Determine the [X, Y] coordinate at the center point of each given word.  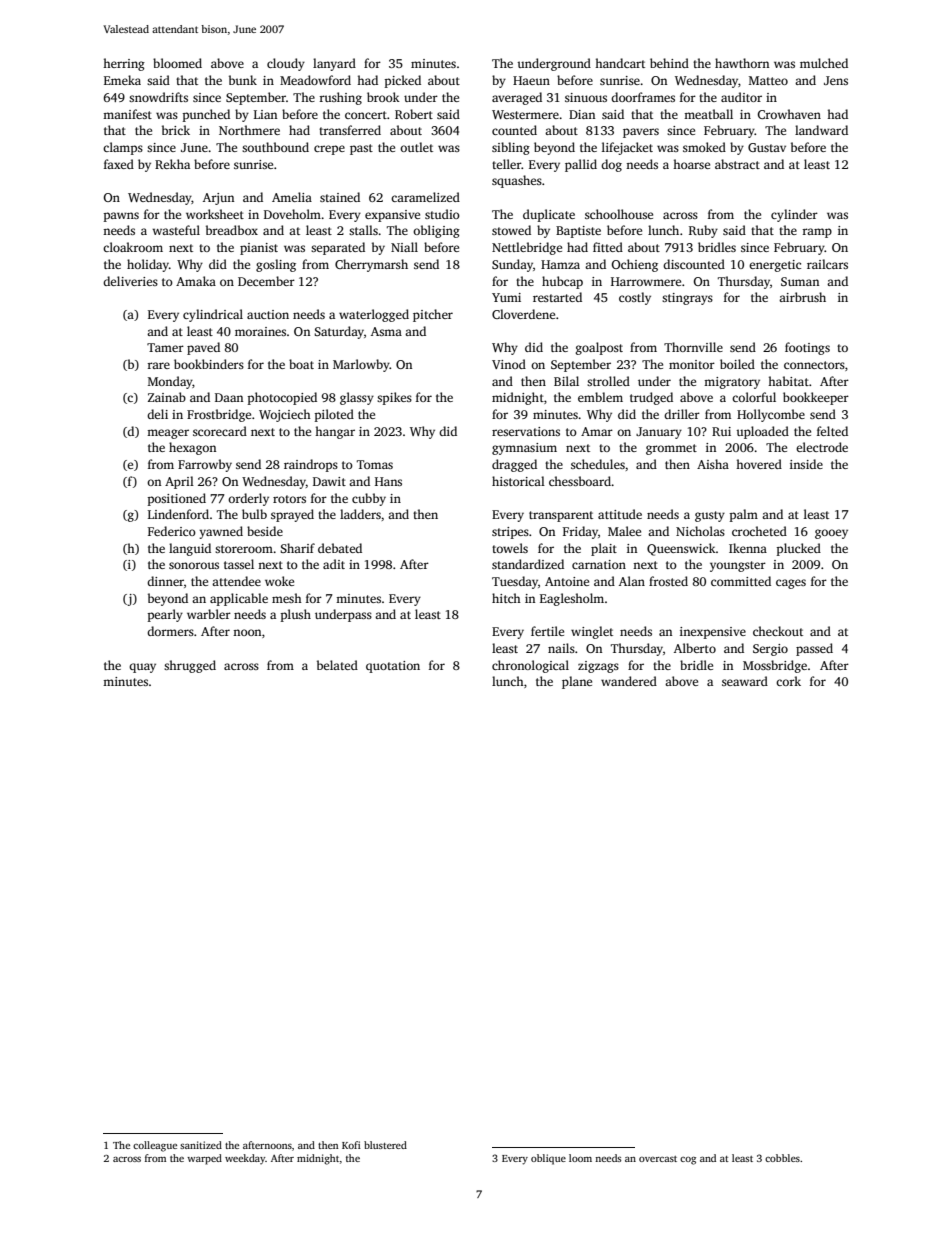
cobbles [782, 1158]
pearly [165, 615]
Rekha [172, 164]
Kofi [351, 1145]
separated [338, 248]
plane [577, 682]
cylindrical [213, 315]
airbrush [802, 297]
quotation [393, 667]
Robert [414, 114]
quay [142, 668]
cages [791, 584]
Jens [836, 80]
